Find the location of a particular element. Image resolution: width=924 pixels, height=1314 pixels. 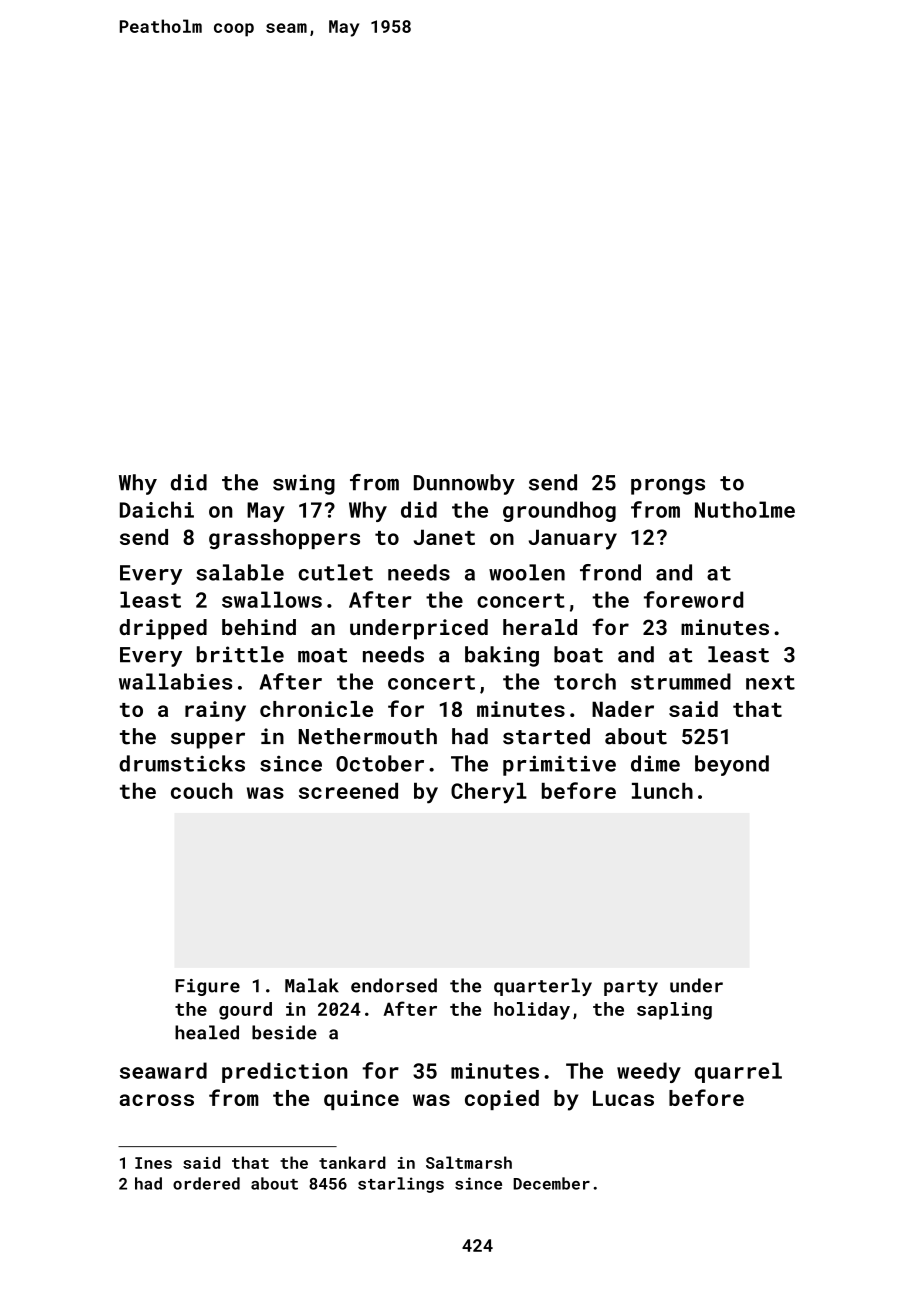

woolen is located at coordinates (527, 572).
